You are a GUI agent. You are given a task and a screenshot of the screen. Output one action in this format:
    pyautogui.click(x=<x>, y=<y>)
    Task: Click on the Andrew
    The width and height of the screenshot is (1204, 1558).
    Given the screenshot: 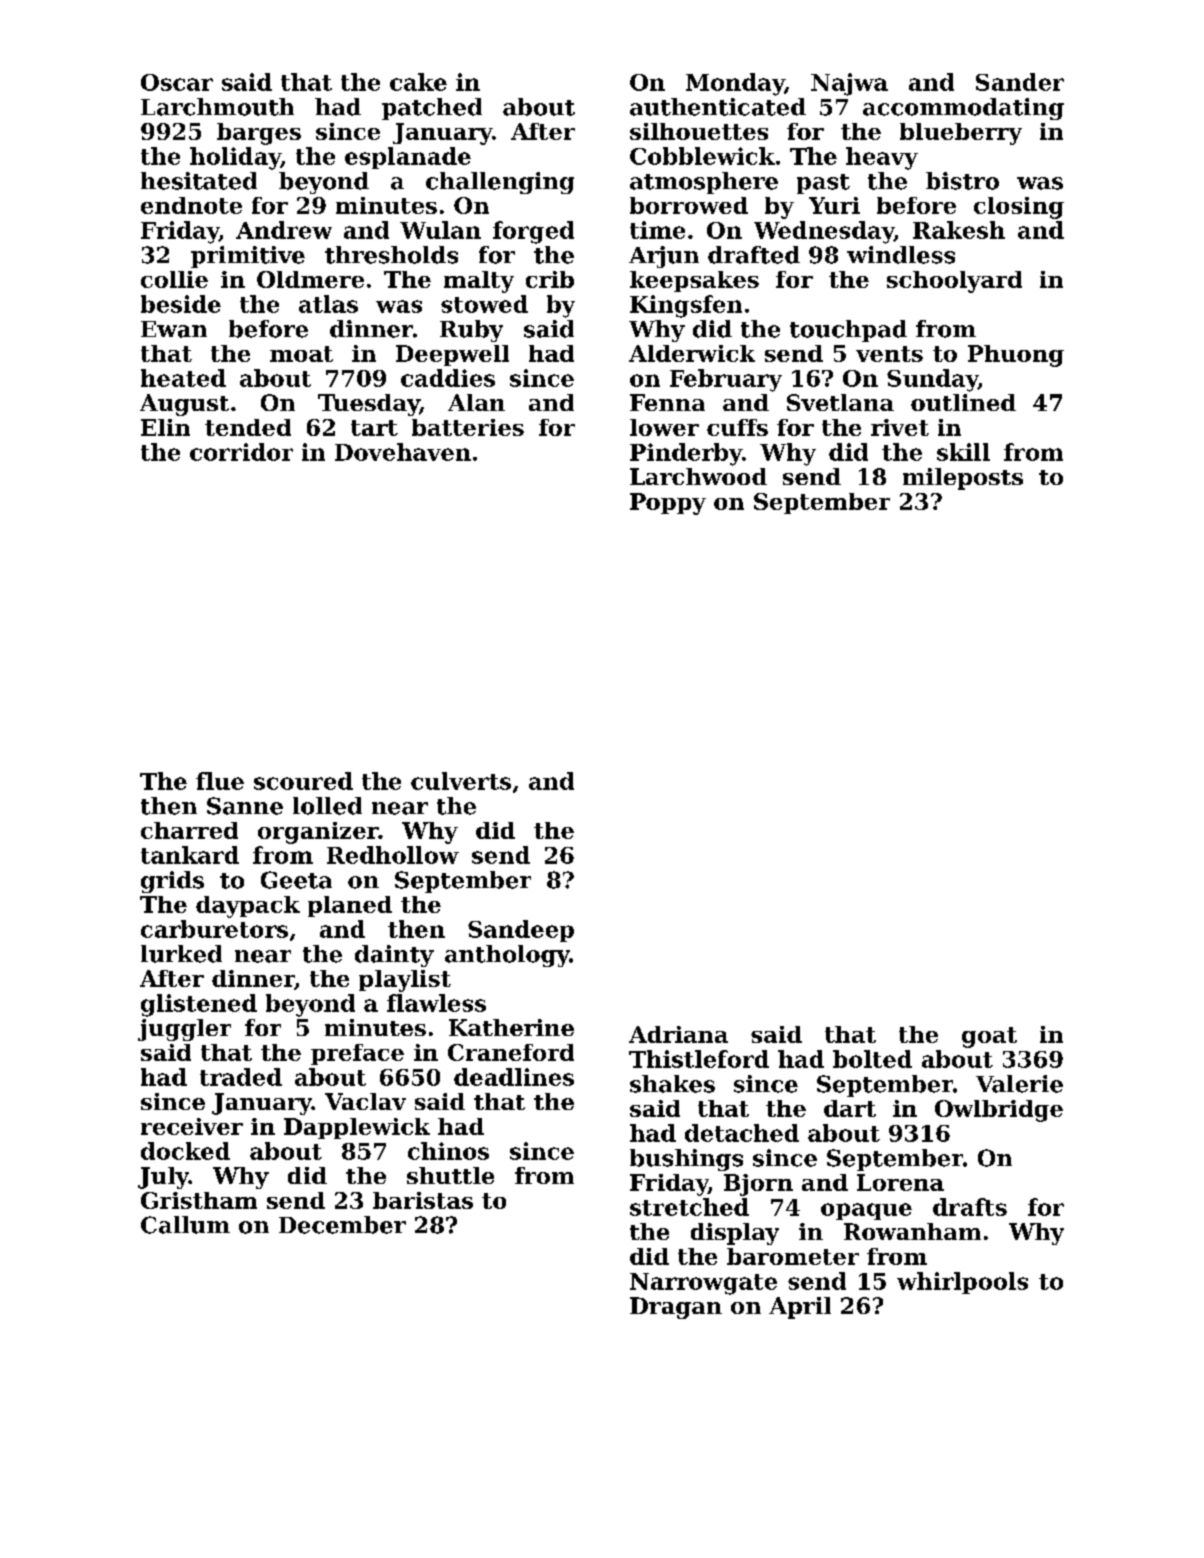 What is the action you would take?
    pyautogui.click(x=284, y=230)
